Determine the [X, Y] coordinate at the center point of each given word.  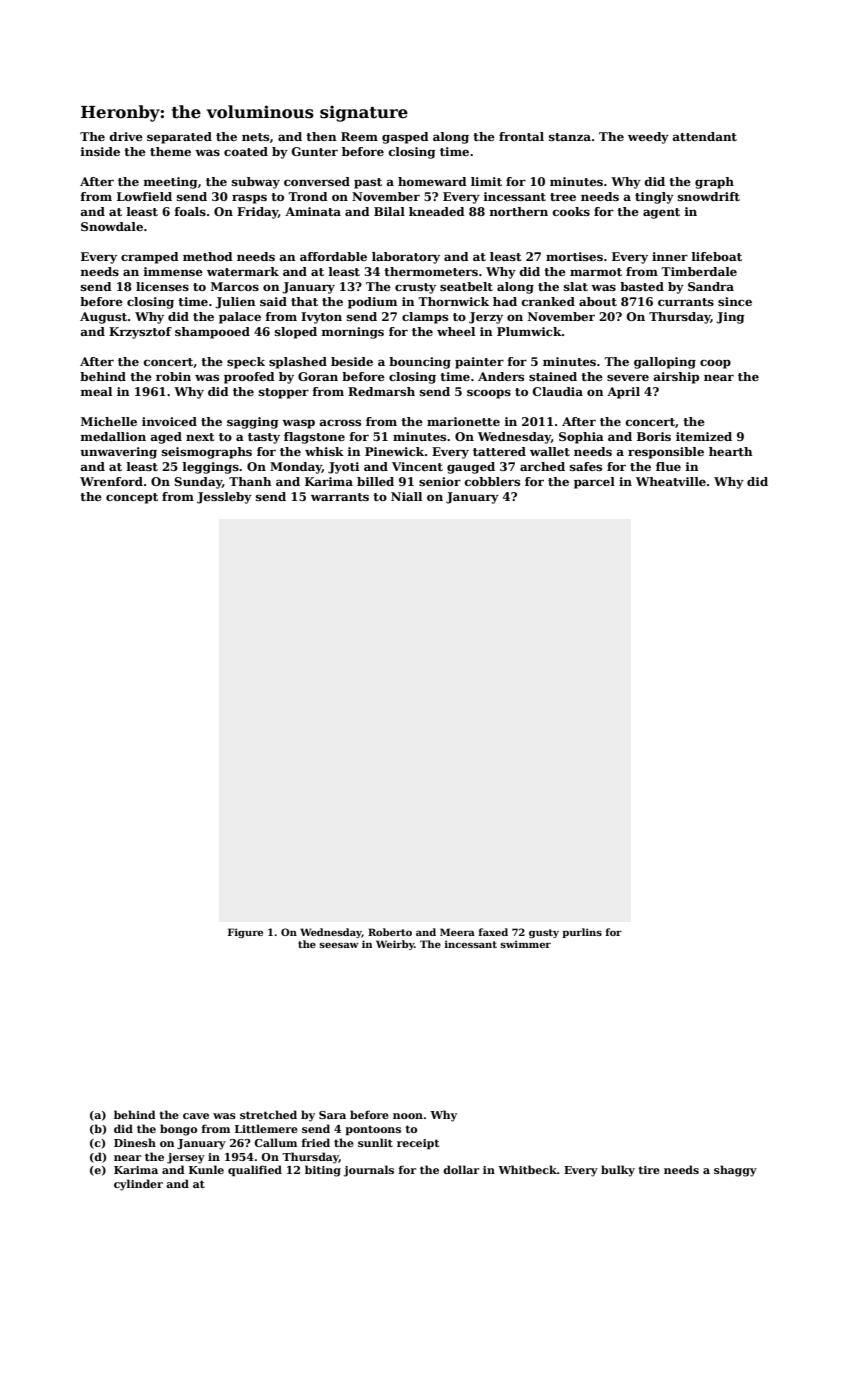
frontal [521, 136]
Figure [245, 933]
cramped [150, 258]
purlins [582, 933]
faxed [493, 932]
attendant [705, 136]
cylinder [138, 1185]
